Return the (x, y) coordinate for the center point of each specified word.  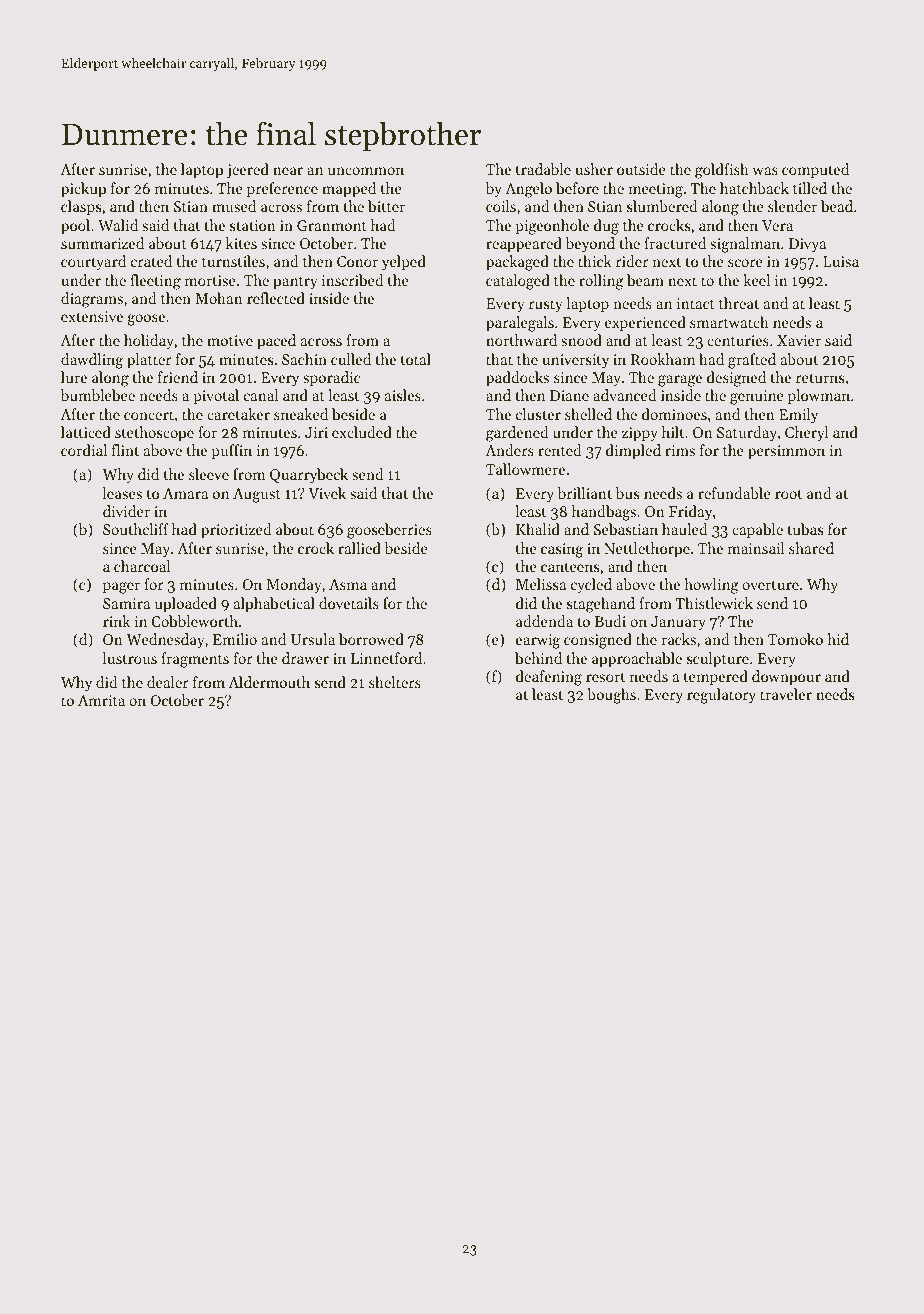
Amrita (101, 700)
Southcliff (136, 529)
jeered (248, 171)
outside (641, 169)
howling (711, 586)
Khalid (538, 529)
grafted (752, 361)
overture (770, 585)
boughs (611, 696)
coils (501, 206)
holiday (149, 341)
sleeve (209, 474)
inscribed (353, 280)
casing (562, 550)
